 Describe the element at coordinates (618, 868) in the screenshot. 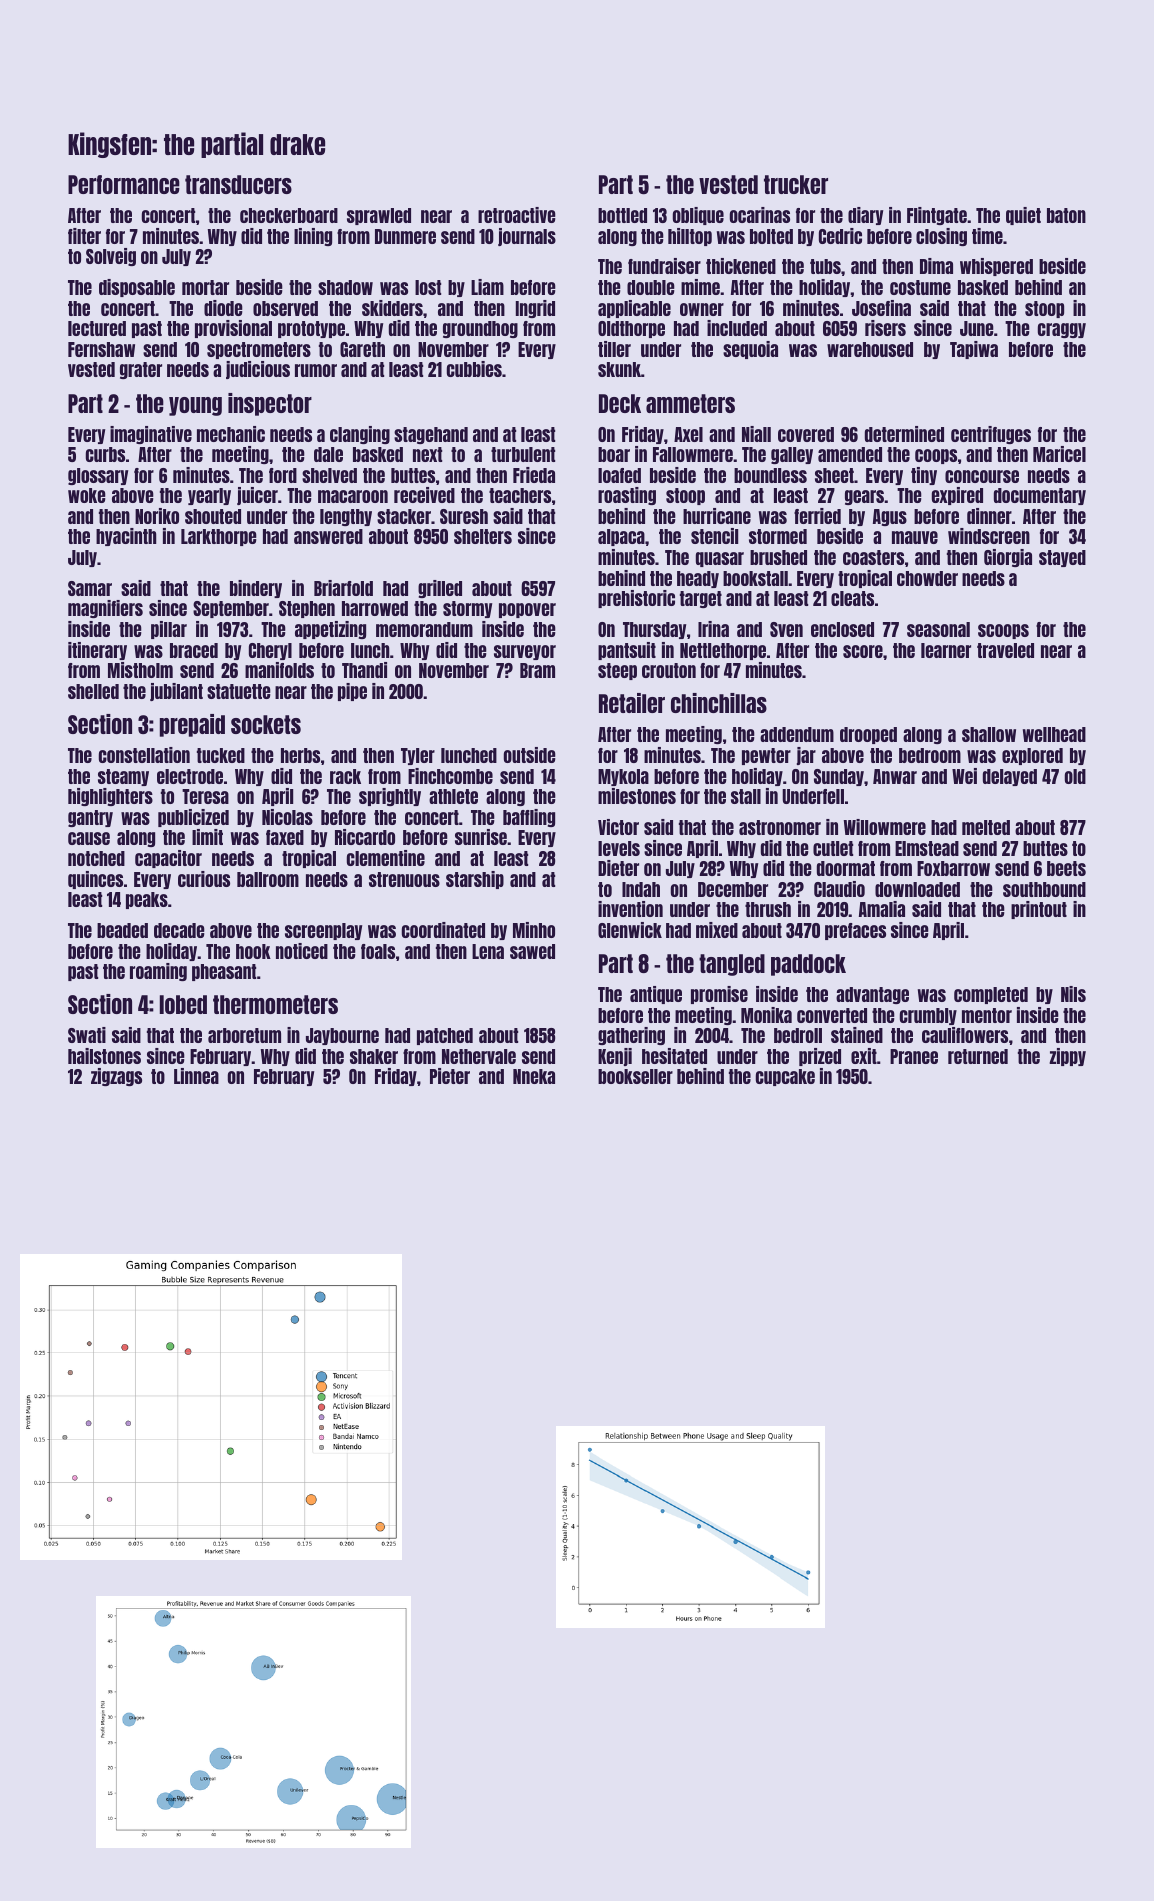

I see `Dieter` at that location.
